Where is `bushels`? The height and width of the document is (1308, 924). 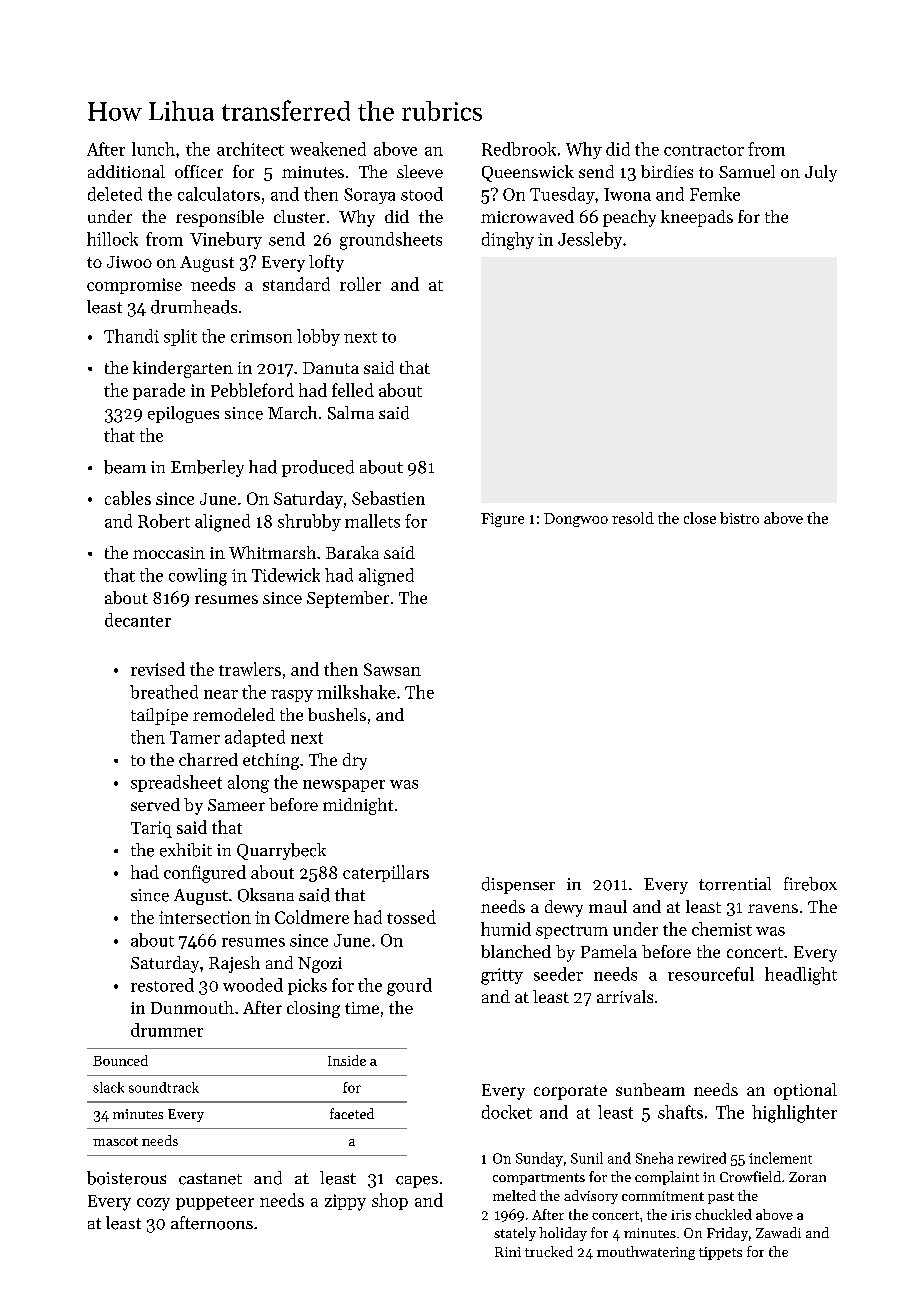
bushels is located at coordinates (337, 714).
